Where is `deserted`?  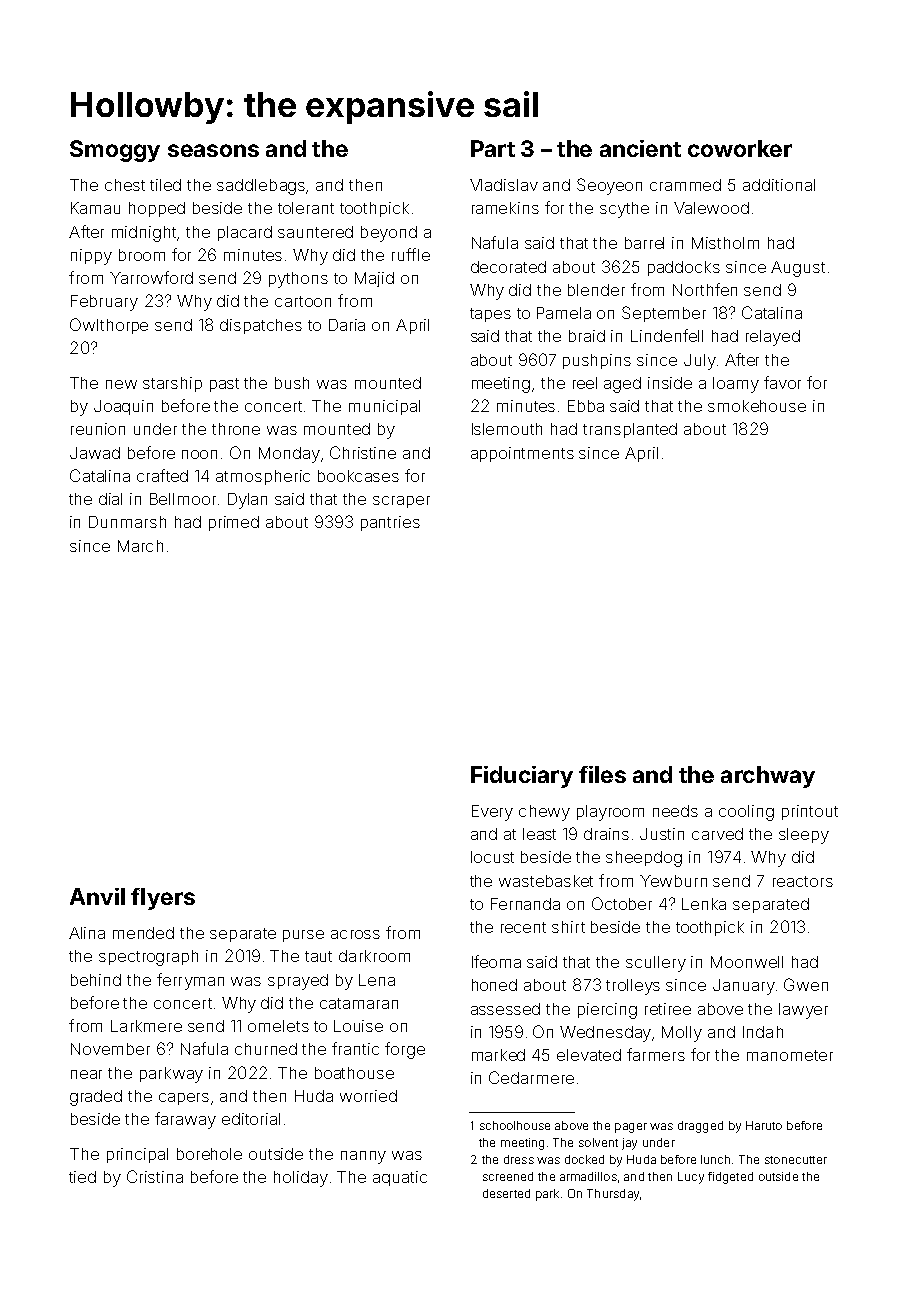 deserted is located at coordinates (506, 1193).
